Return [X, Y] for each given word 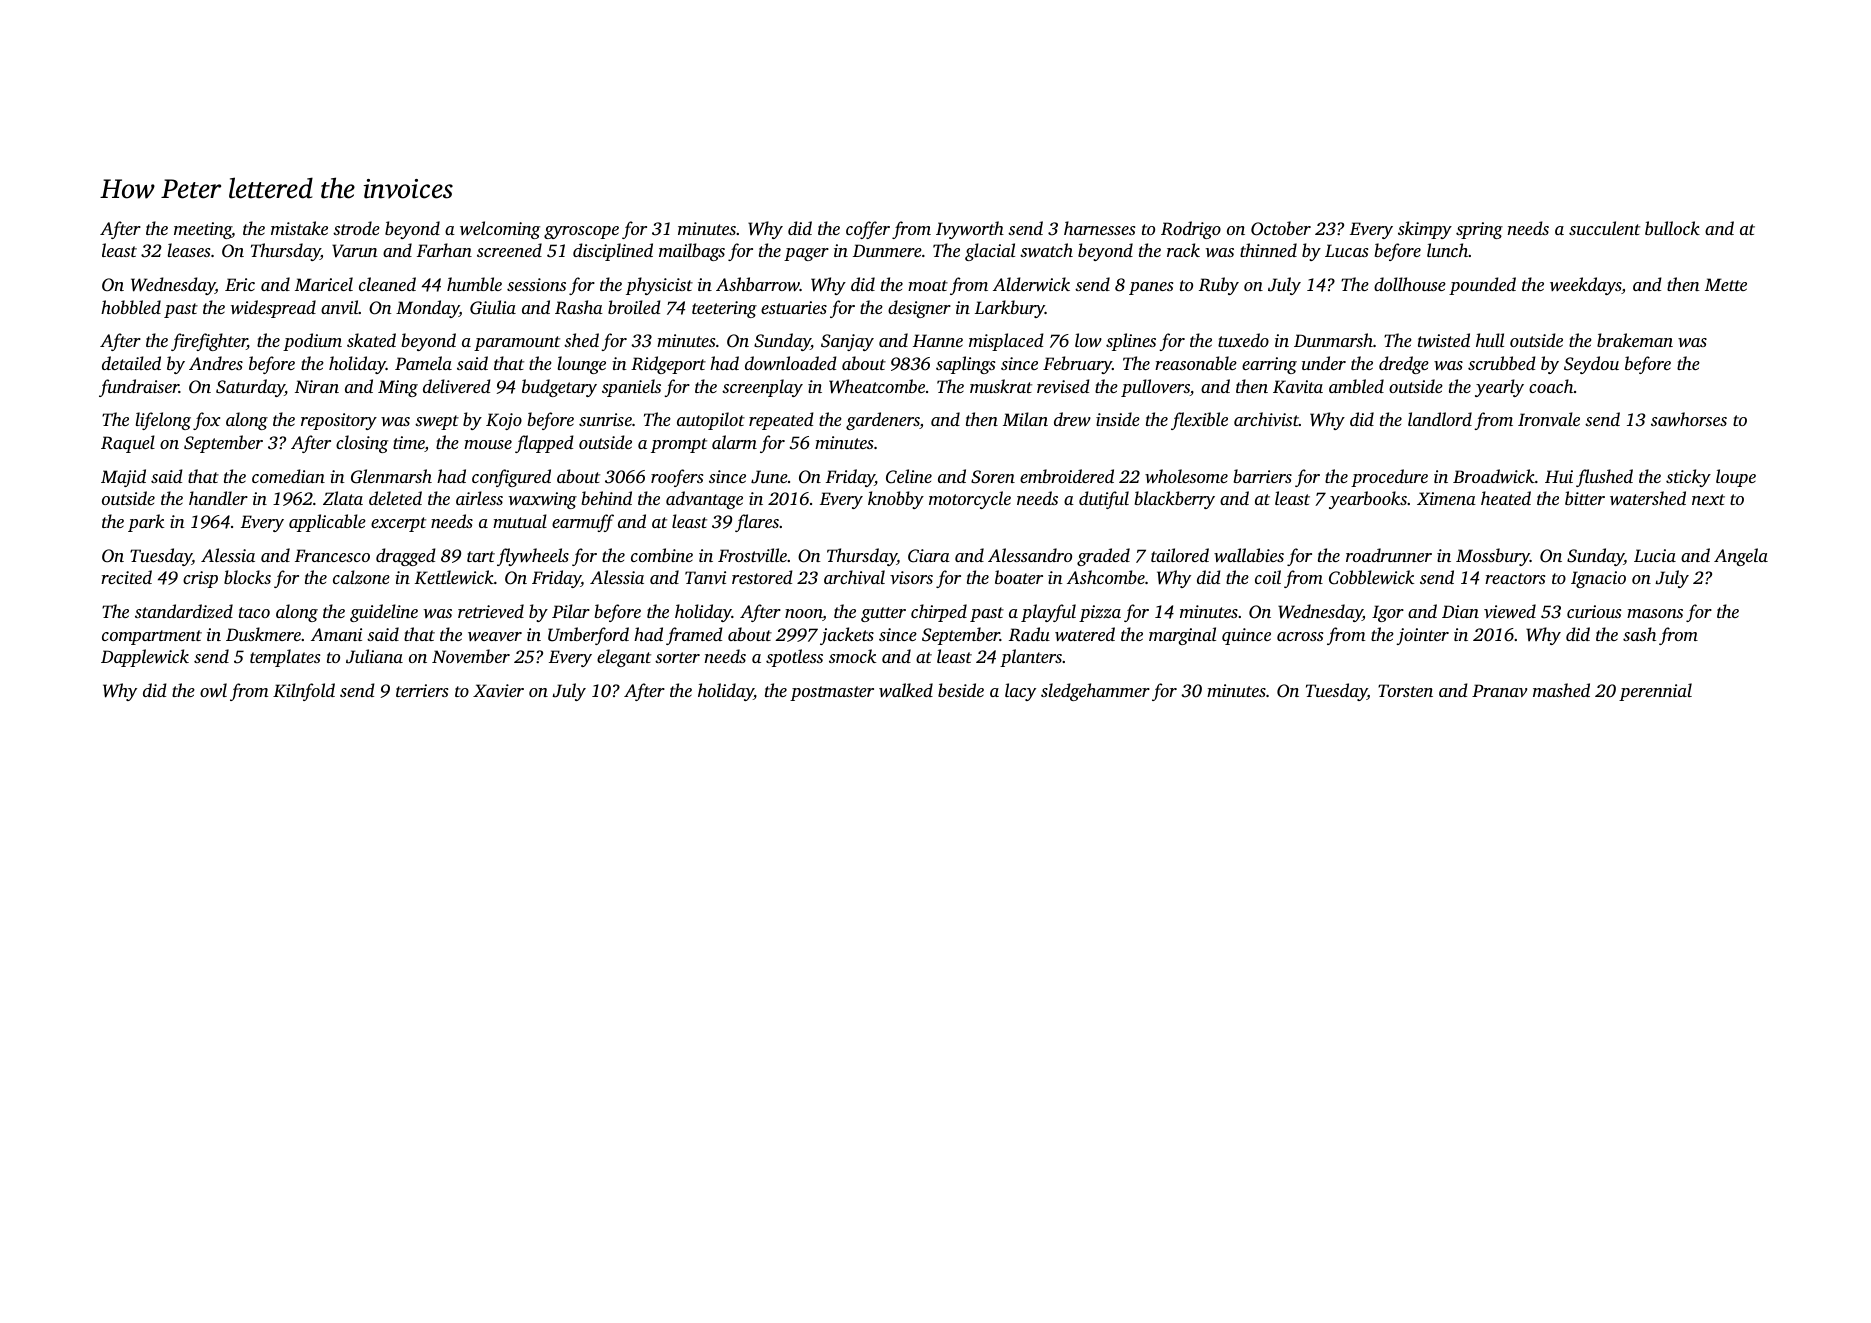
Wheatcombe [877, 386]
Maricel [324, 284]
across [1300, 636]
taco [254, 612]
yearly [1499, 388]
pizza [1100, 613]
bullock [1672, 228]
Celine [909, 476]
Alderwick [1031, 284]
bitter [1585, 498]
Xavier [498, 690]
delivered [457, 386]
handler [218, 498]
